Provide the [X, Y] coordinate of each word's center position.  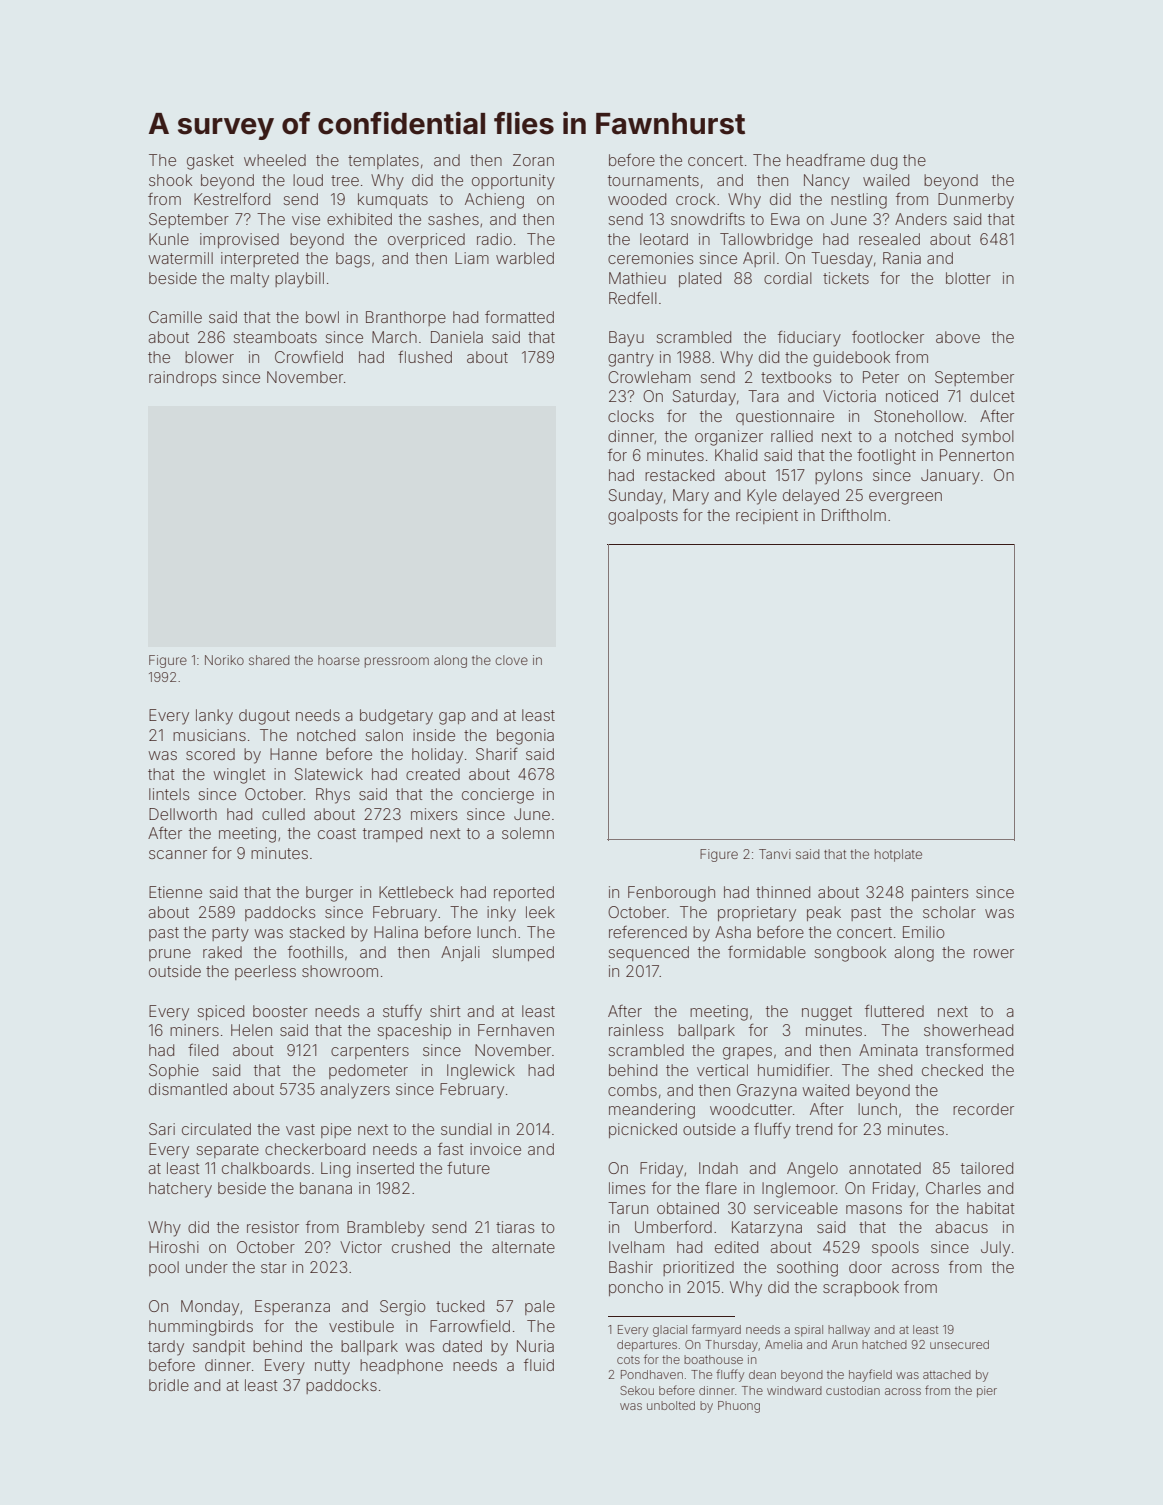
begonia [525, 737]
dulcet [992, 396]
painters [940, 893]
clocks [631, 416]
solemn [528, 833]
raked [222, 952]
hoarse [339, 660]
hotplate [898, 855]
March [394, 337]
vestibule [361, 1326]
